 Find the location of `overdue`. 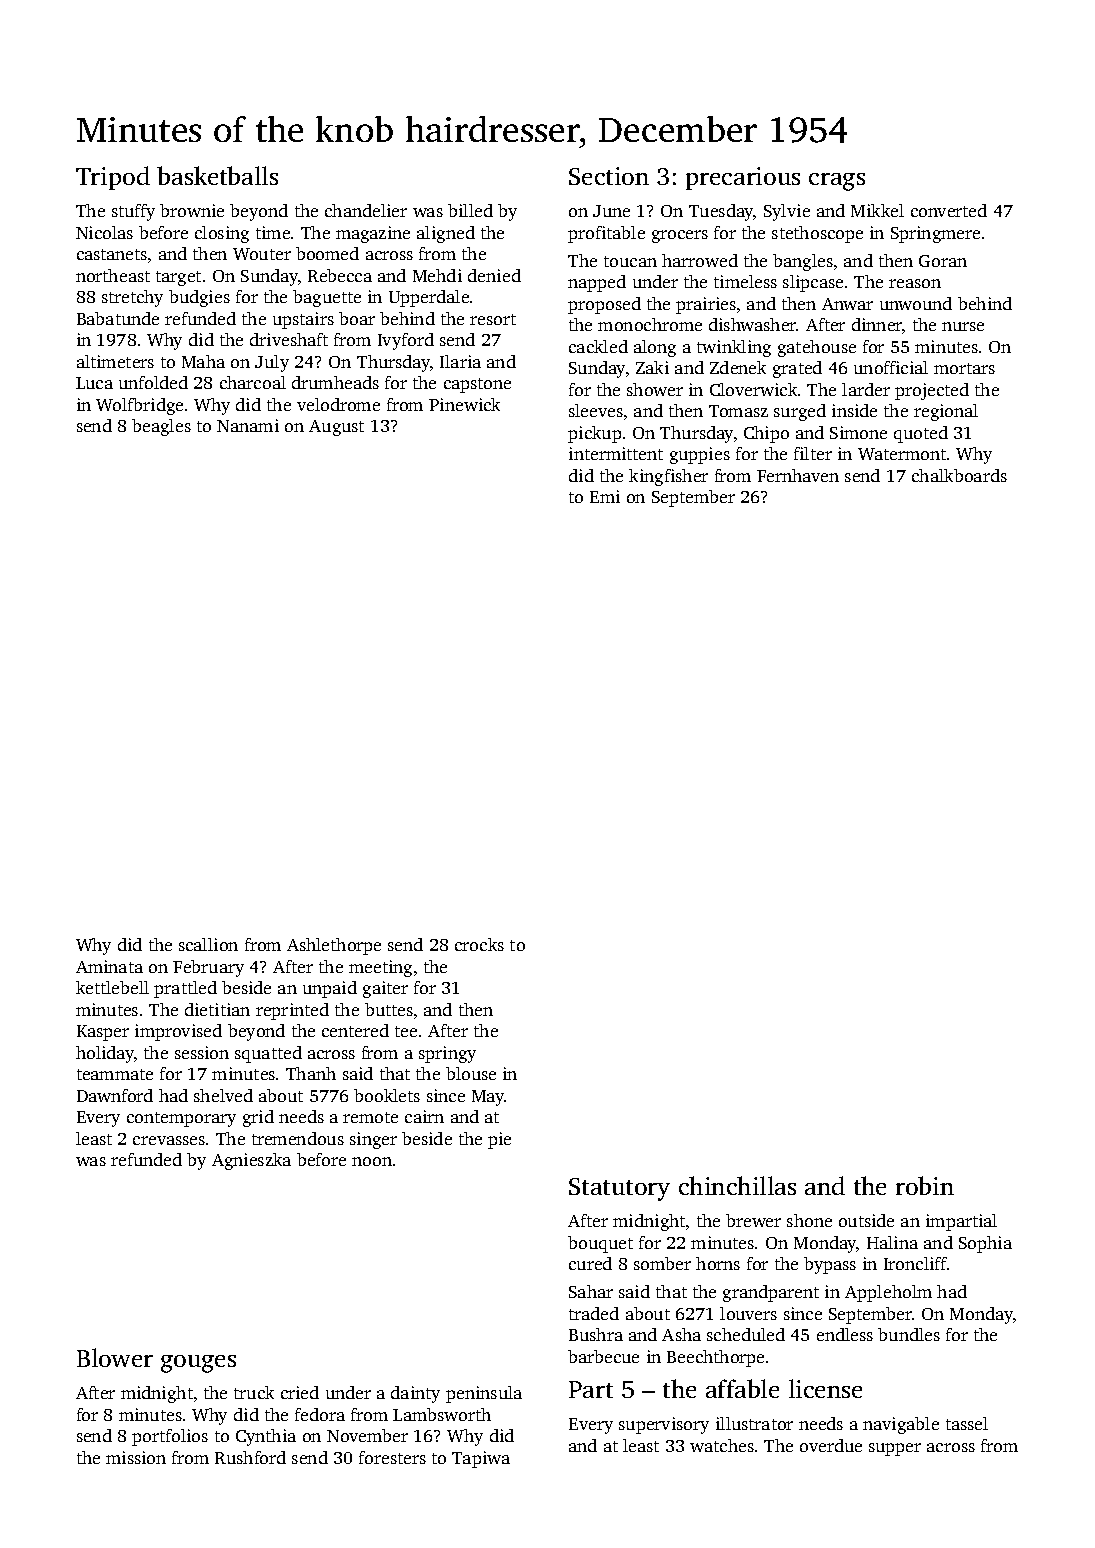

overdue is located at coordinates (831, 1445).
